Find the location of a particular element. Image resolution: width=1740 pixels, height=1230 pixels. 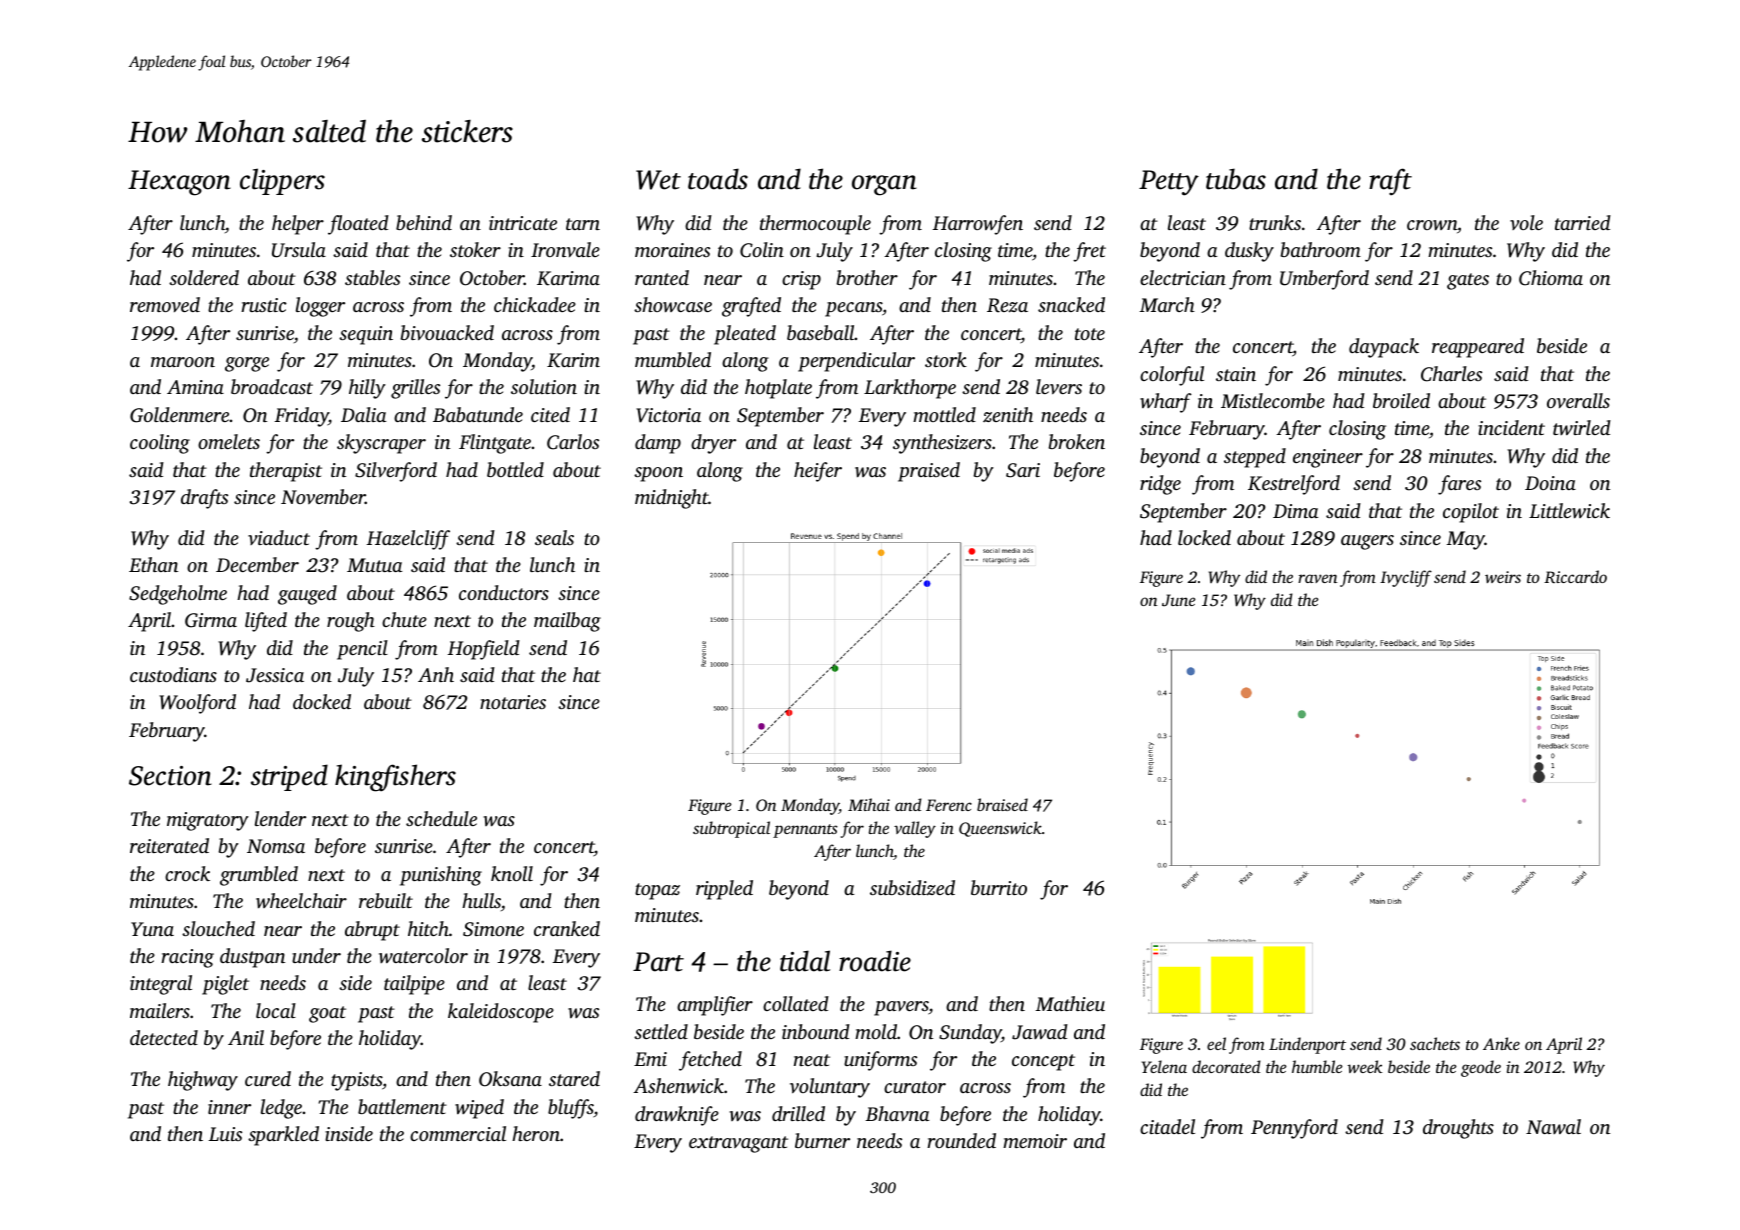

detected is located at coordinates (164, 1037).
